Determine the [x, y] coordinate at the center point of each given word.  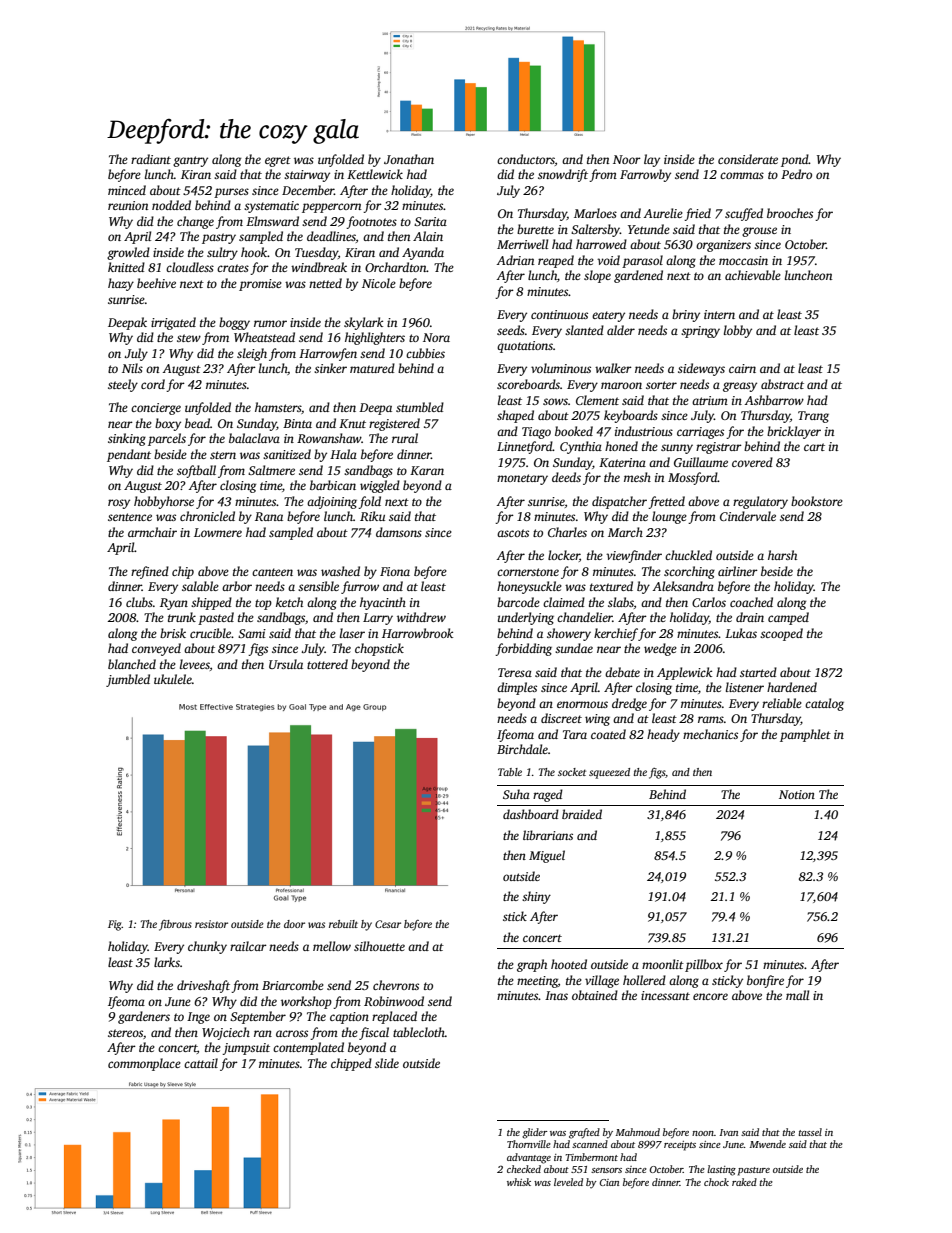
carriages [700, 433]
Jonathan [409, 159]
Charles [567, 532]
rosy [119, 504]
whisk [519, 1182]
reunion [128, 205]
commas [742, 175]
